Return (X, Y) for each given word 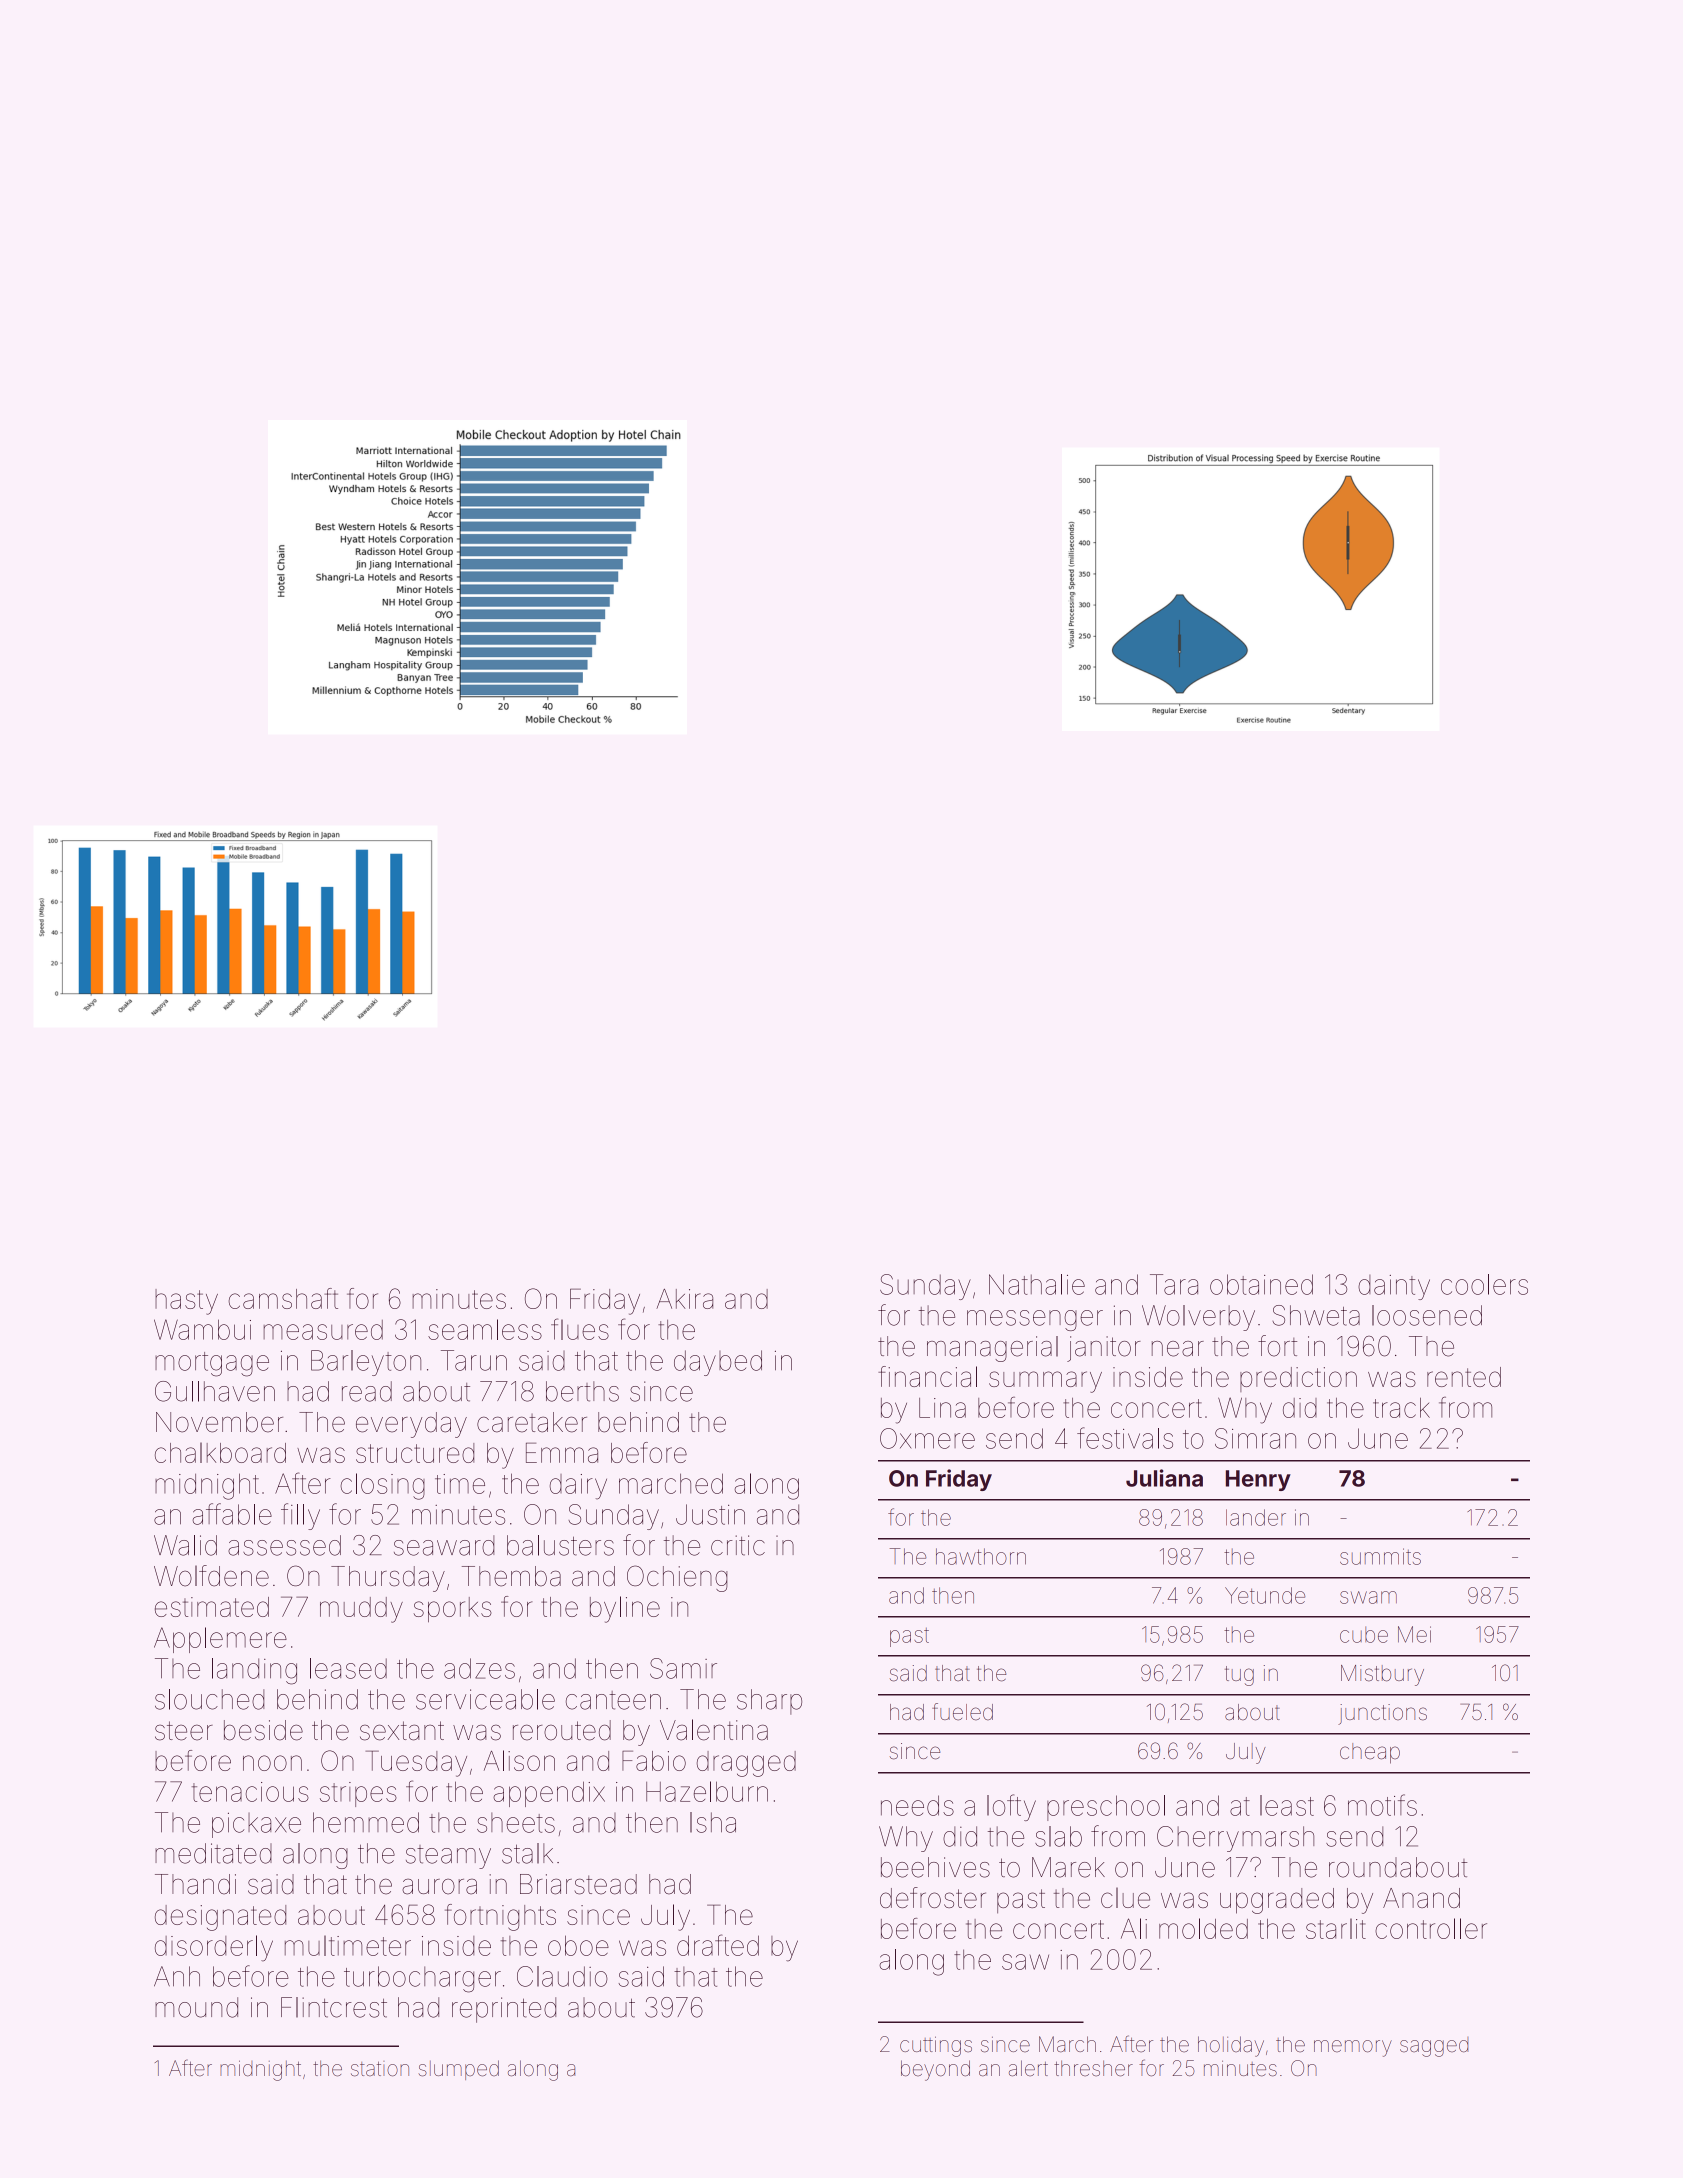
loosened (1427, 1315)
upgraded (1277, 1901)
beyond (935, 2070)
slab (1058, 1836)
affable (232, 1514)
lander (1256, 1517)
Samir (683, 1668)
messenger (1035, 1320)
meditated (213, 1853)
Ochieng (677, 1578)
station (380, 2069)
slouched (209, 1699)
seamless (485, 1329)
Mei (1414, 1634)
